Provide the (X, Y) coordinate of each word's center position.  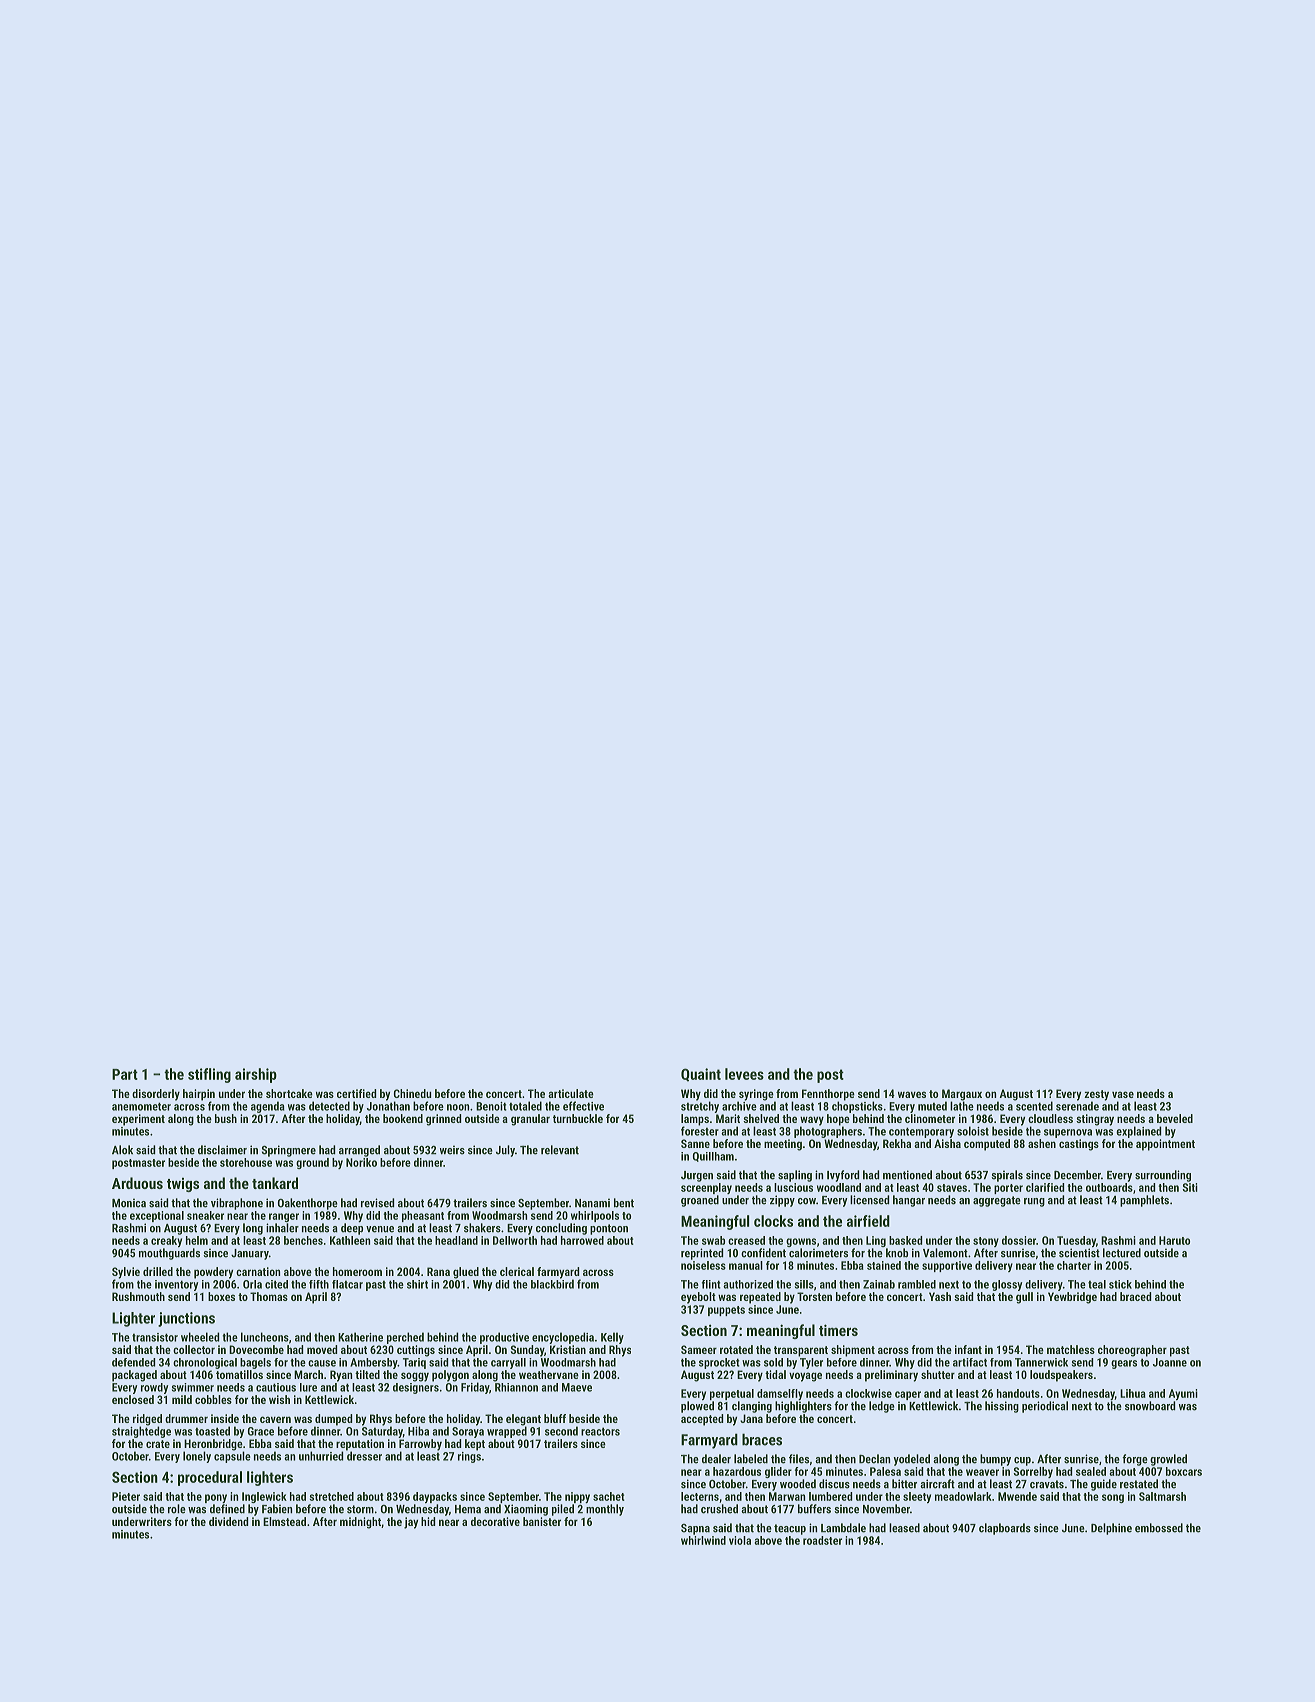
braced (1136, 1296)
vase (1123, 1094)
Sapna (695, 1529)
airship (256, 1075)
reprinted (702, 1254)
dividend (229, 1521)
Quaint (701, 1075)
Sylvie (126, 1273)
